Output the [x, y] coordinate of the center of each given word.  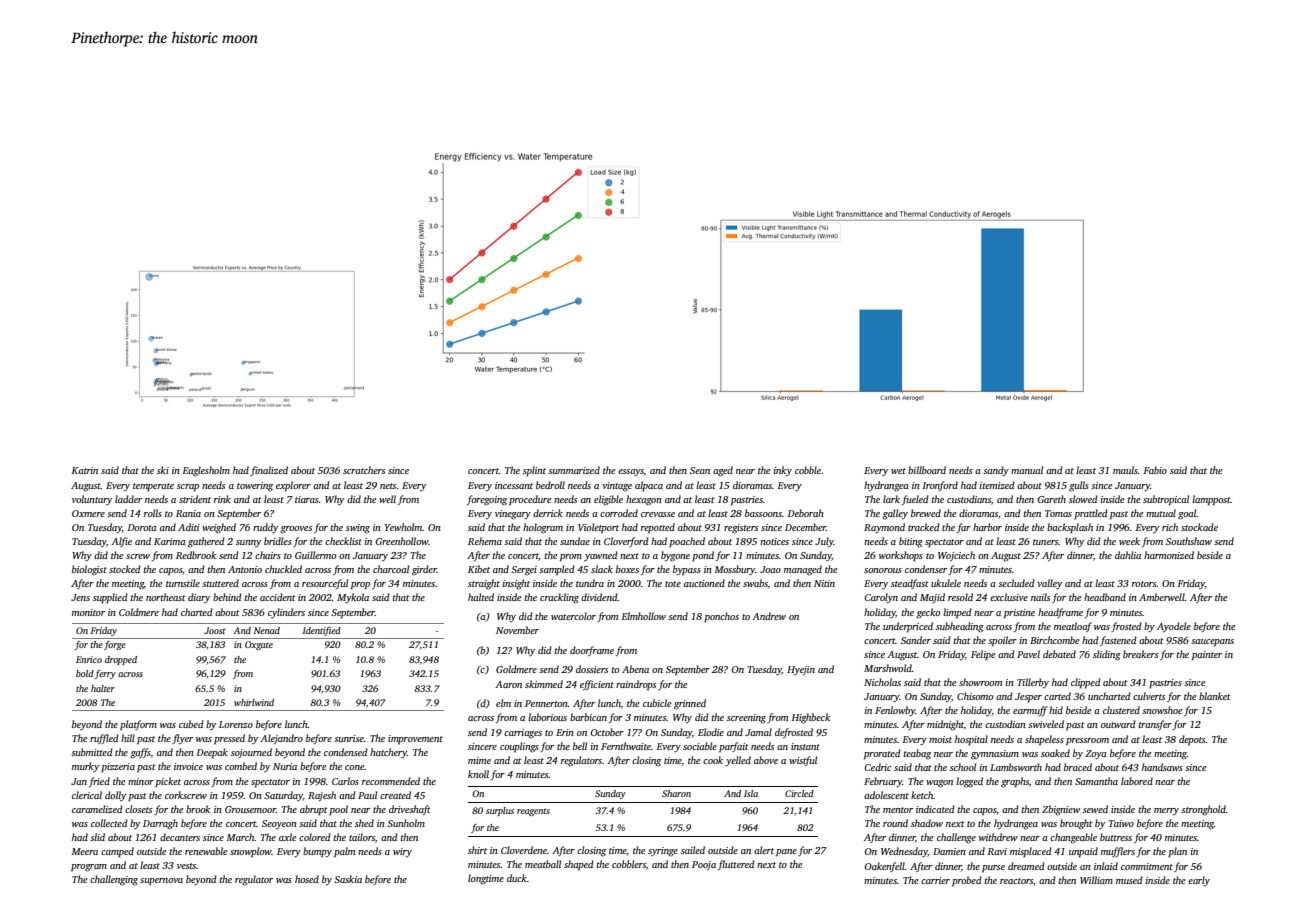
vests [186, 866]
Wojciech [956, 556]
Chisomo [975, 696]
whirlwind [254, 702]
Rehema [485, 541]
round [895, 823]
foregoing [487, 500]
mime [479, 760]
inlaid [1106, 866]
